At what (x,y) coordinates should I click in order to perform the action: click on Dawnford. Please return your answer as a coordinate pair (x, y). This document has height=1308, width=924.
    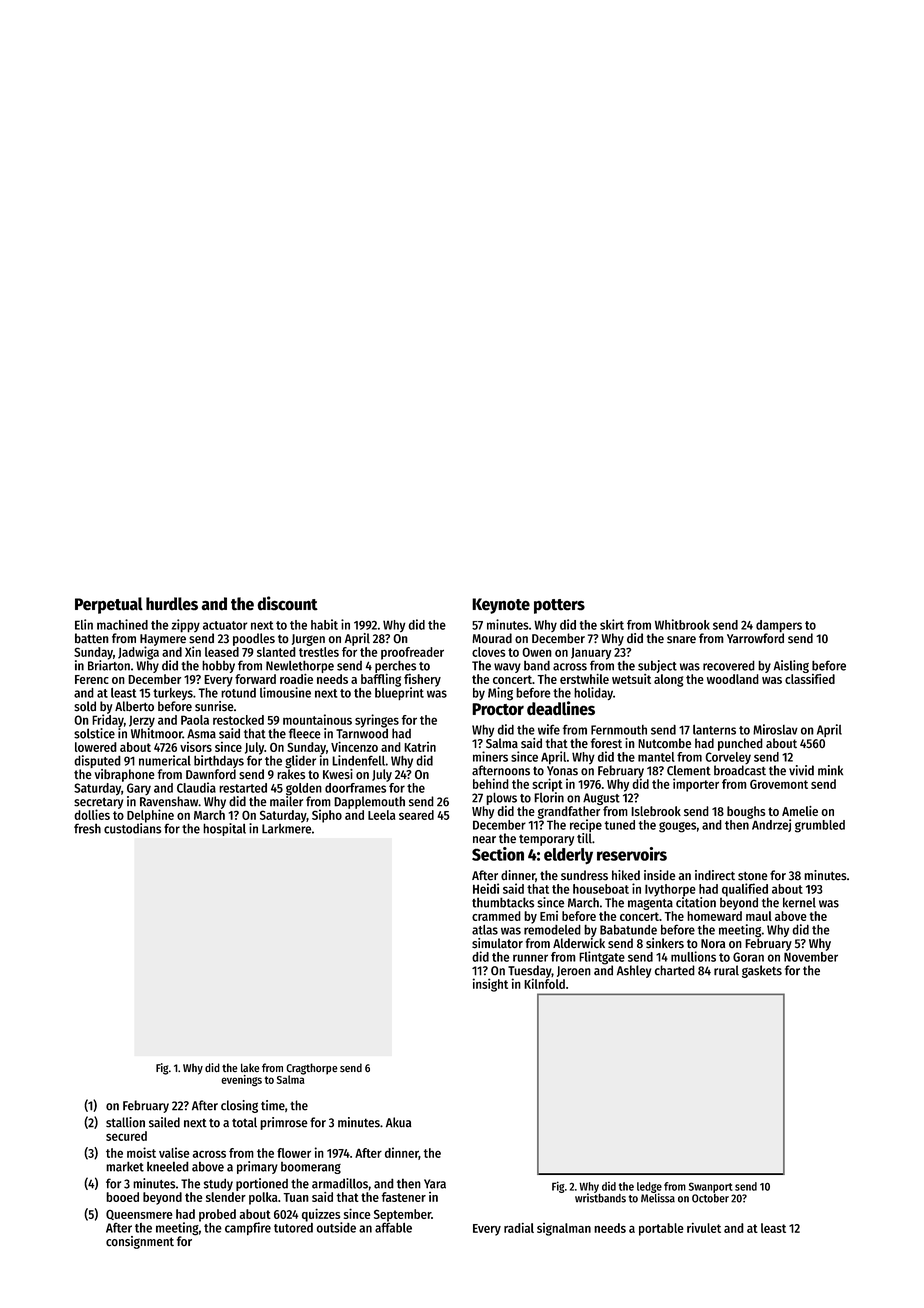
    Looking at the image, I should click on (211, 774).
